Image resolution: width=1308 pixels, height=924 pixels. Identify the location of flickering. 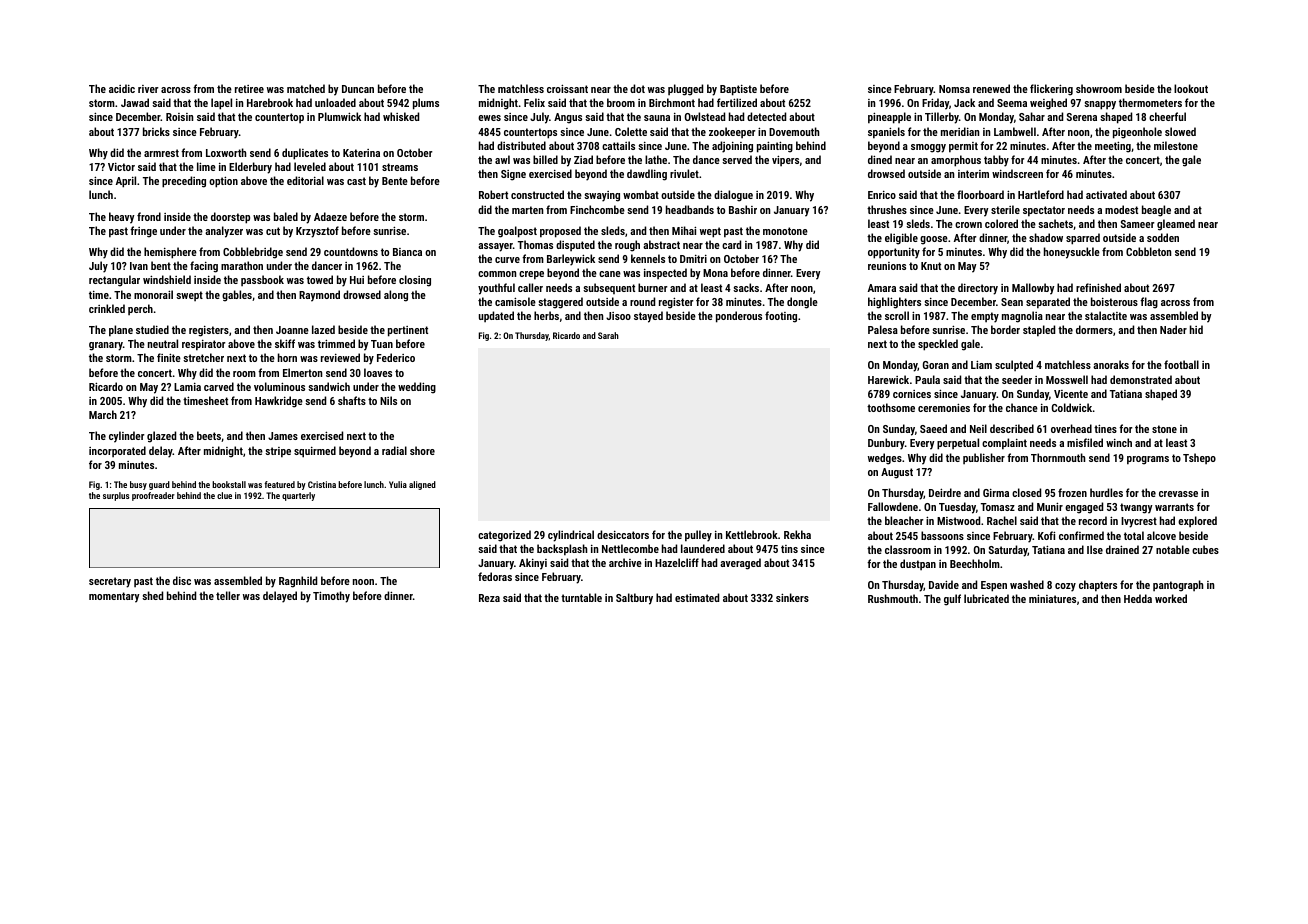
(1051, 90).
